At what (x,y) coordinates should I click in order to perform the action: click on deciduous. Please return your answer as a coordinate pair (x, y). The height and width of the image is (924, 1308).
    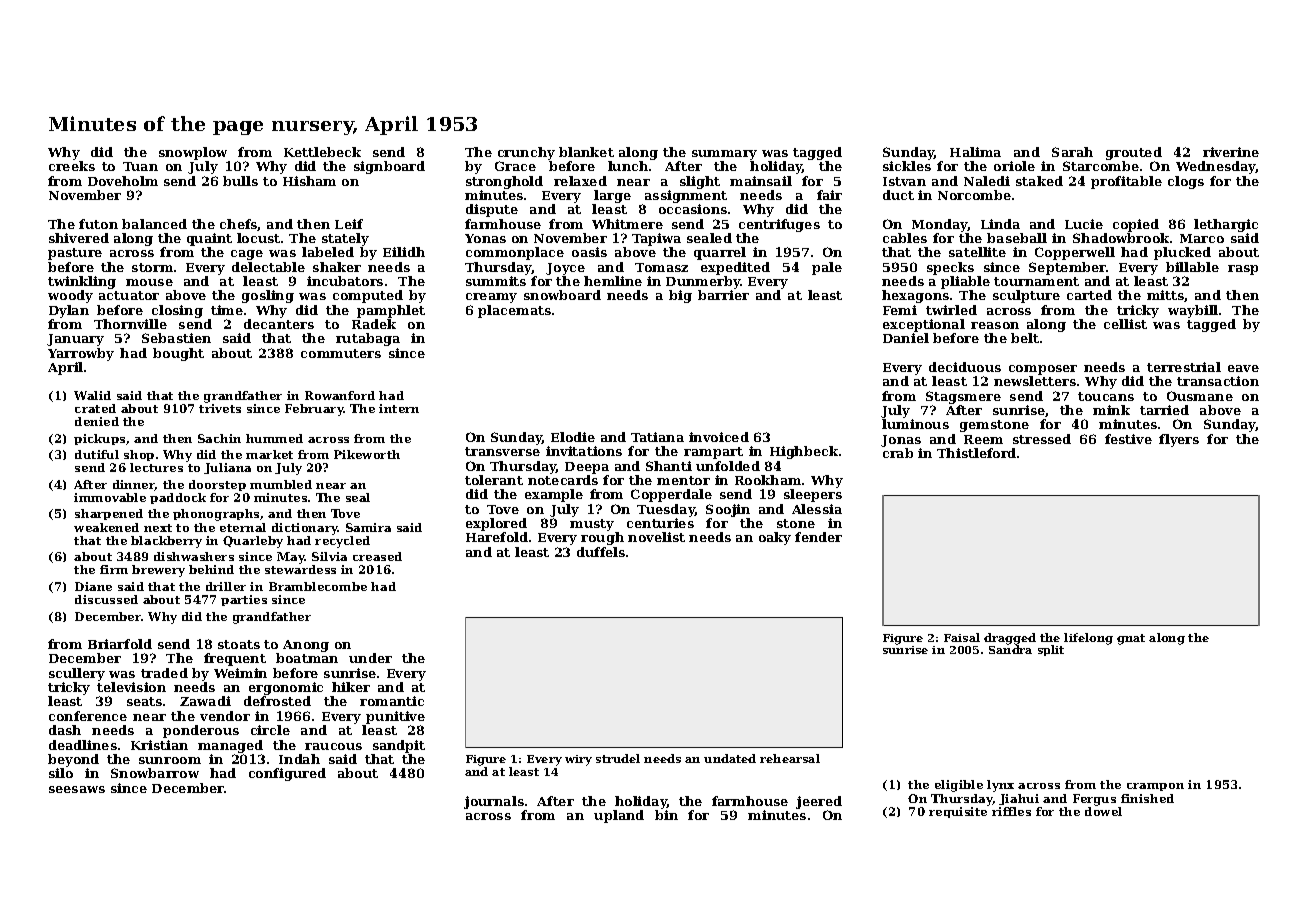
    Looking at the image, I should click on (965, 367).
